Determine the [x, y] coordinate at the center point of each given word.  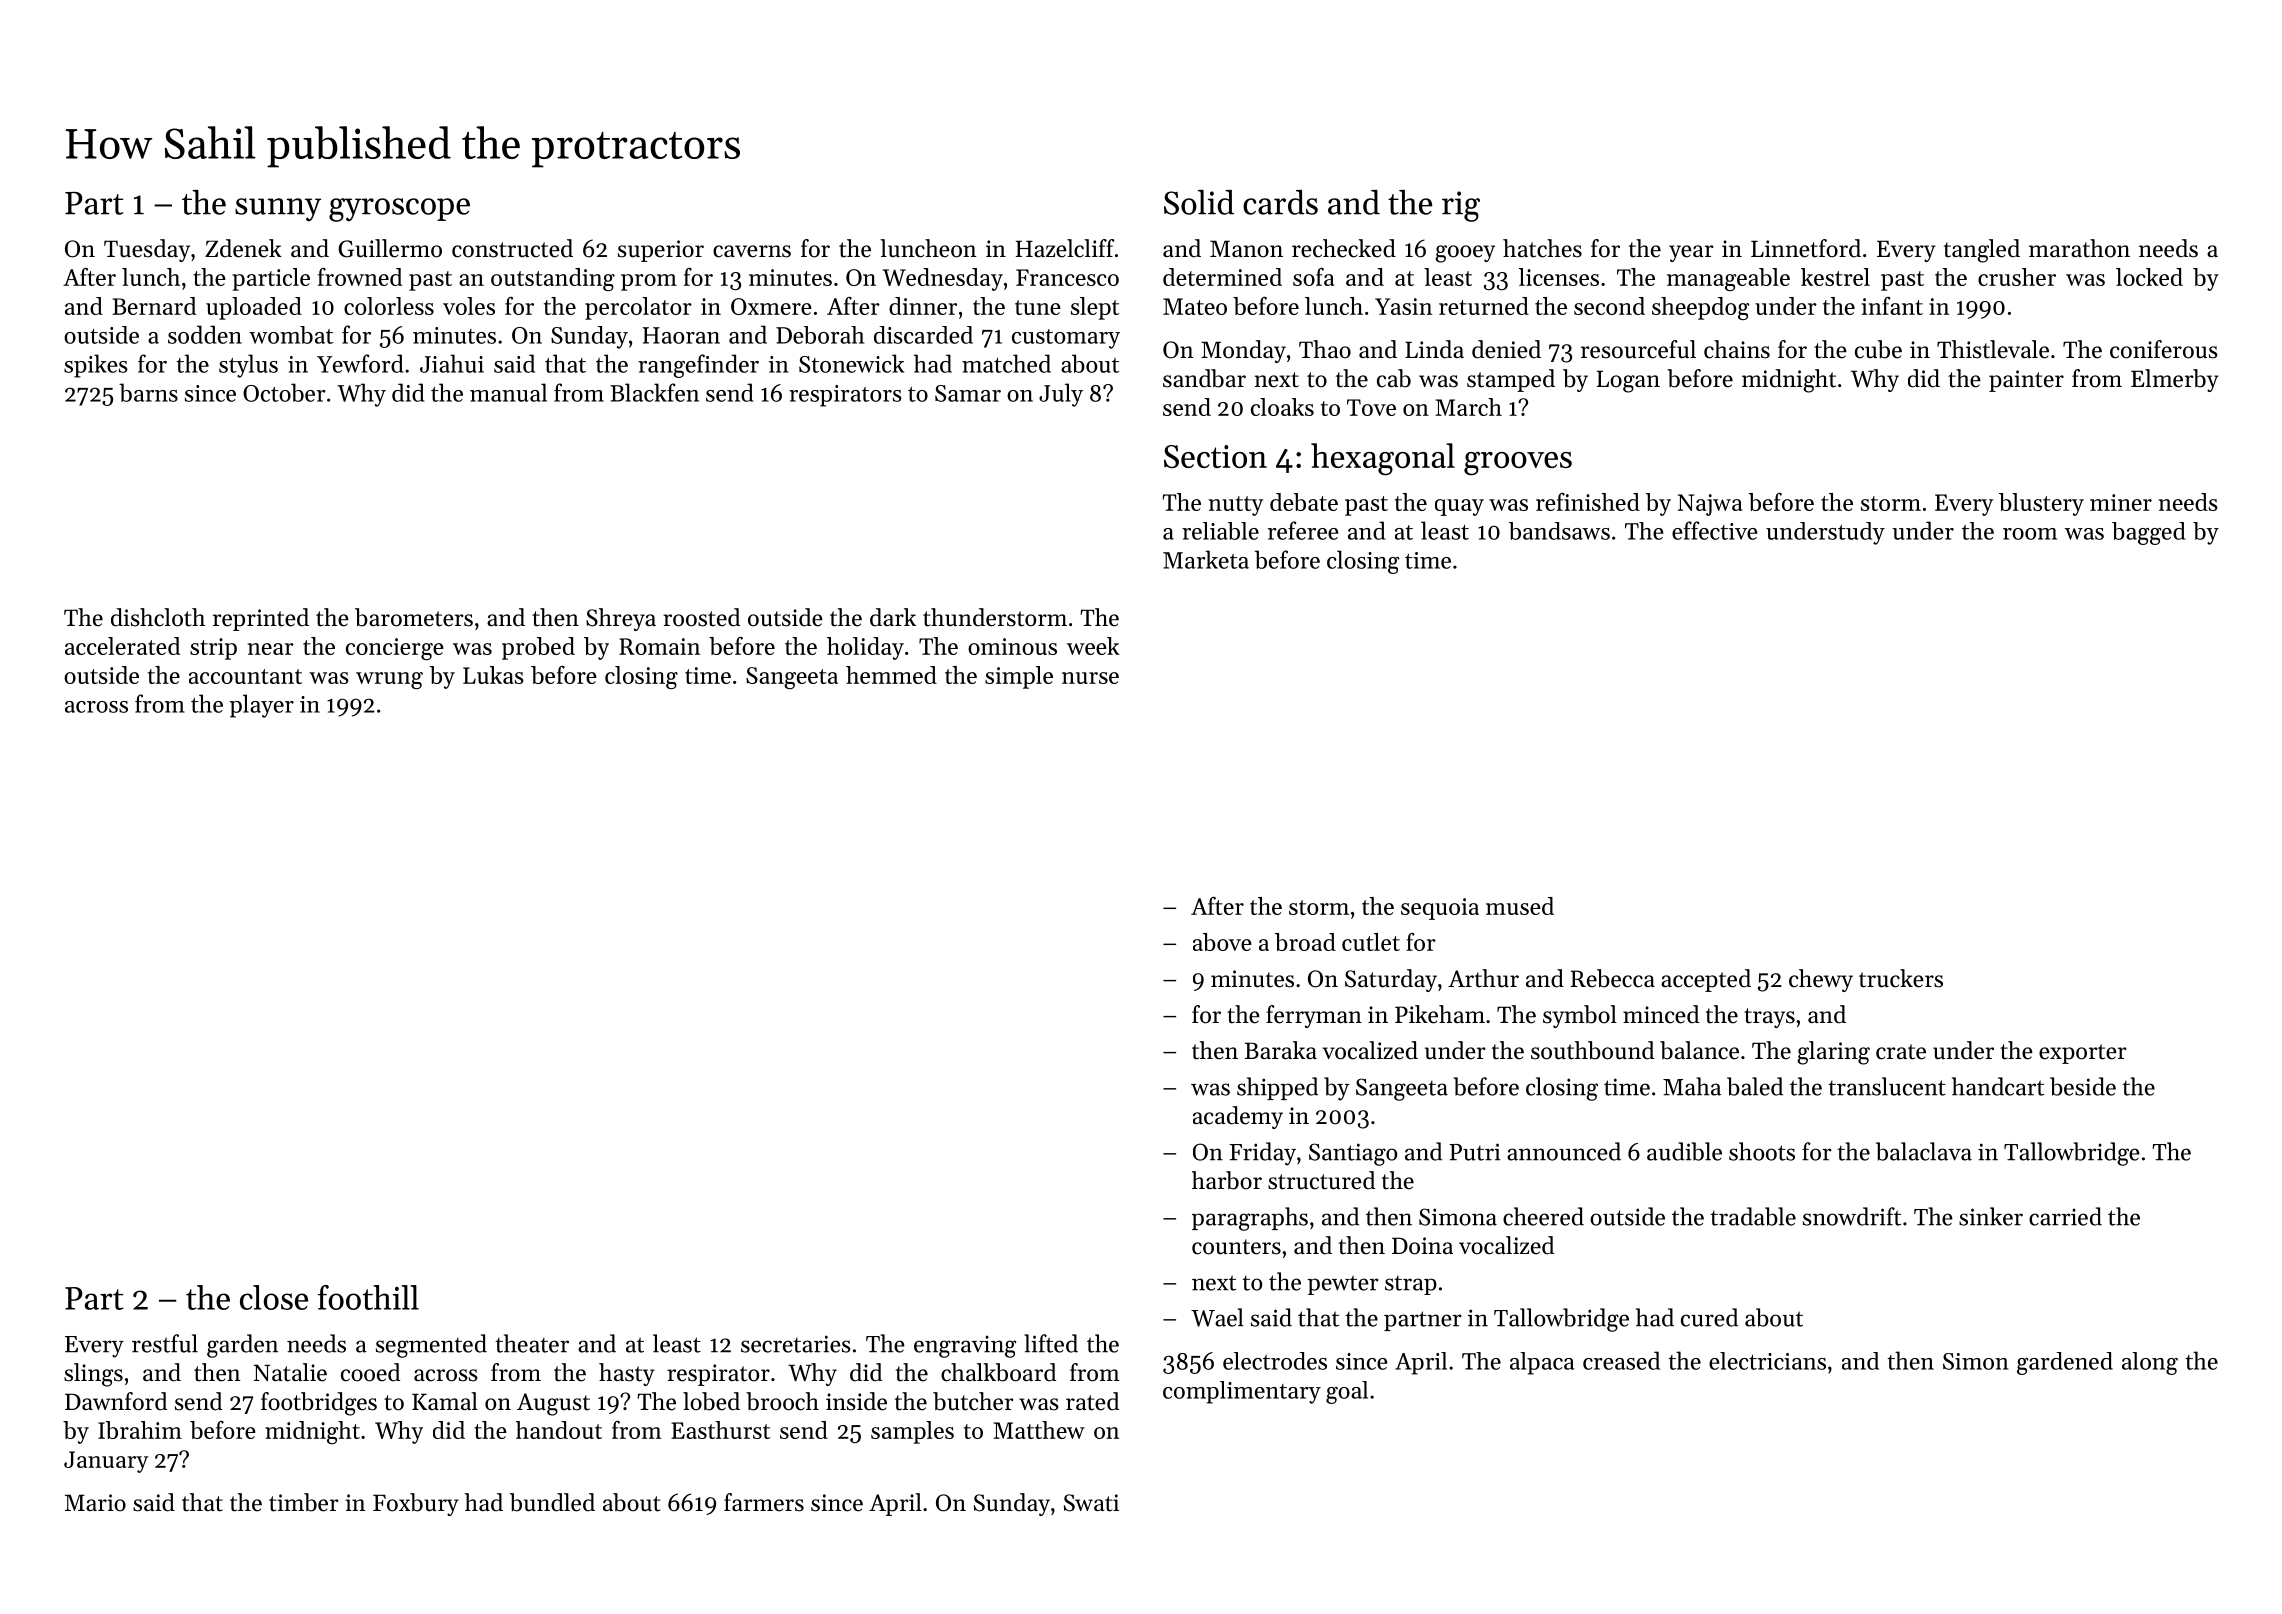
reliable [1220, 531]
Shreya [621, 619]
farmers [764, 1502]
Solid [1199, 202]
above [1222, 942]
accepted [1706, 980]
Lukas [493, 675]
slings [93, 1375]
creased [1621, 1360]
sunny [278, 209]
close [274, 1297]
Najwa [1710, 505]
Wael [1217, 1317]
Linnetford [1806, 248]
